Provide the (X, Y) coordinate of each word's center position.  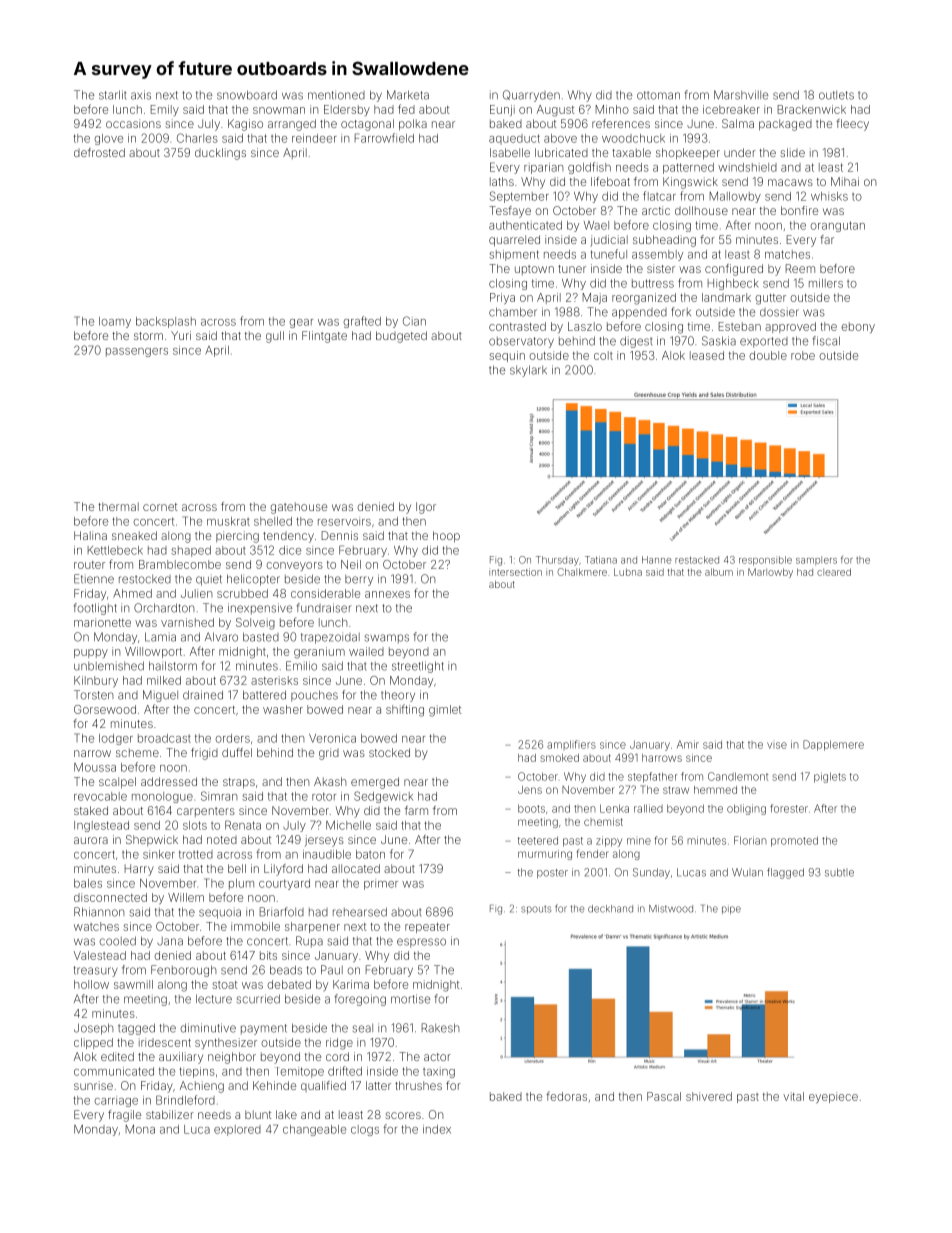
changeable (314, 1130)
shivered (709, 1096)
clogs (365, 1130)
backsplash (166, 322)
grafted (362, 322)
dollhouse (701, 210)
